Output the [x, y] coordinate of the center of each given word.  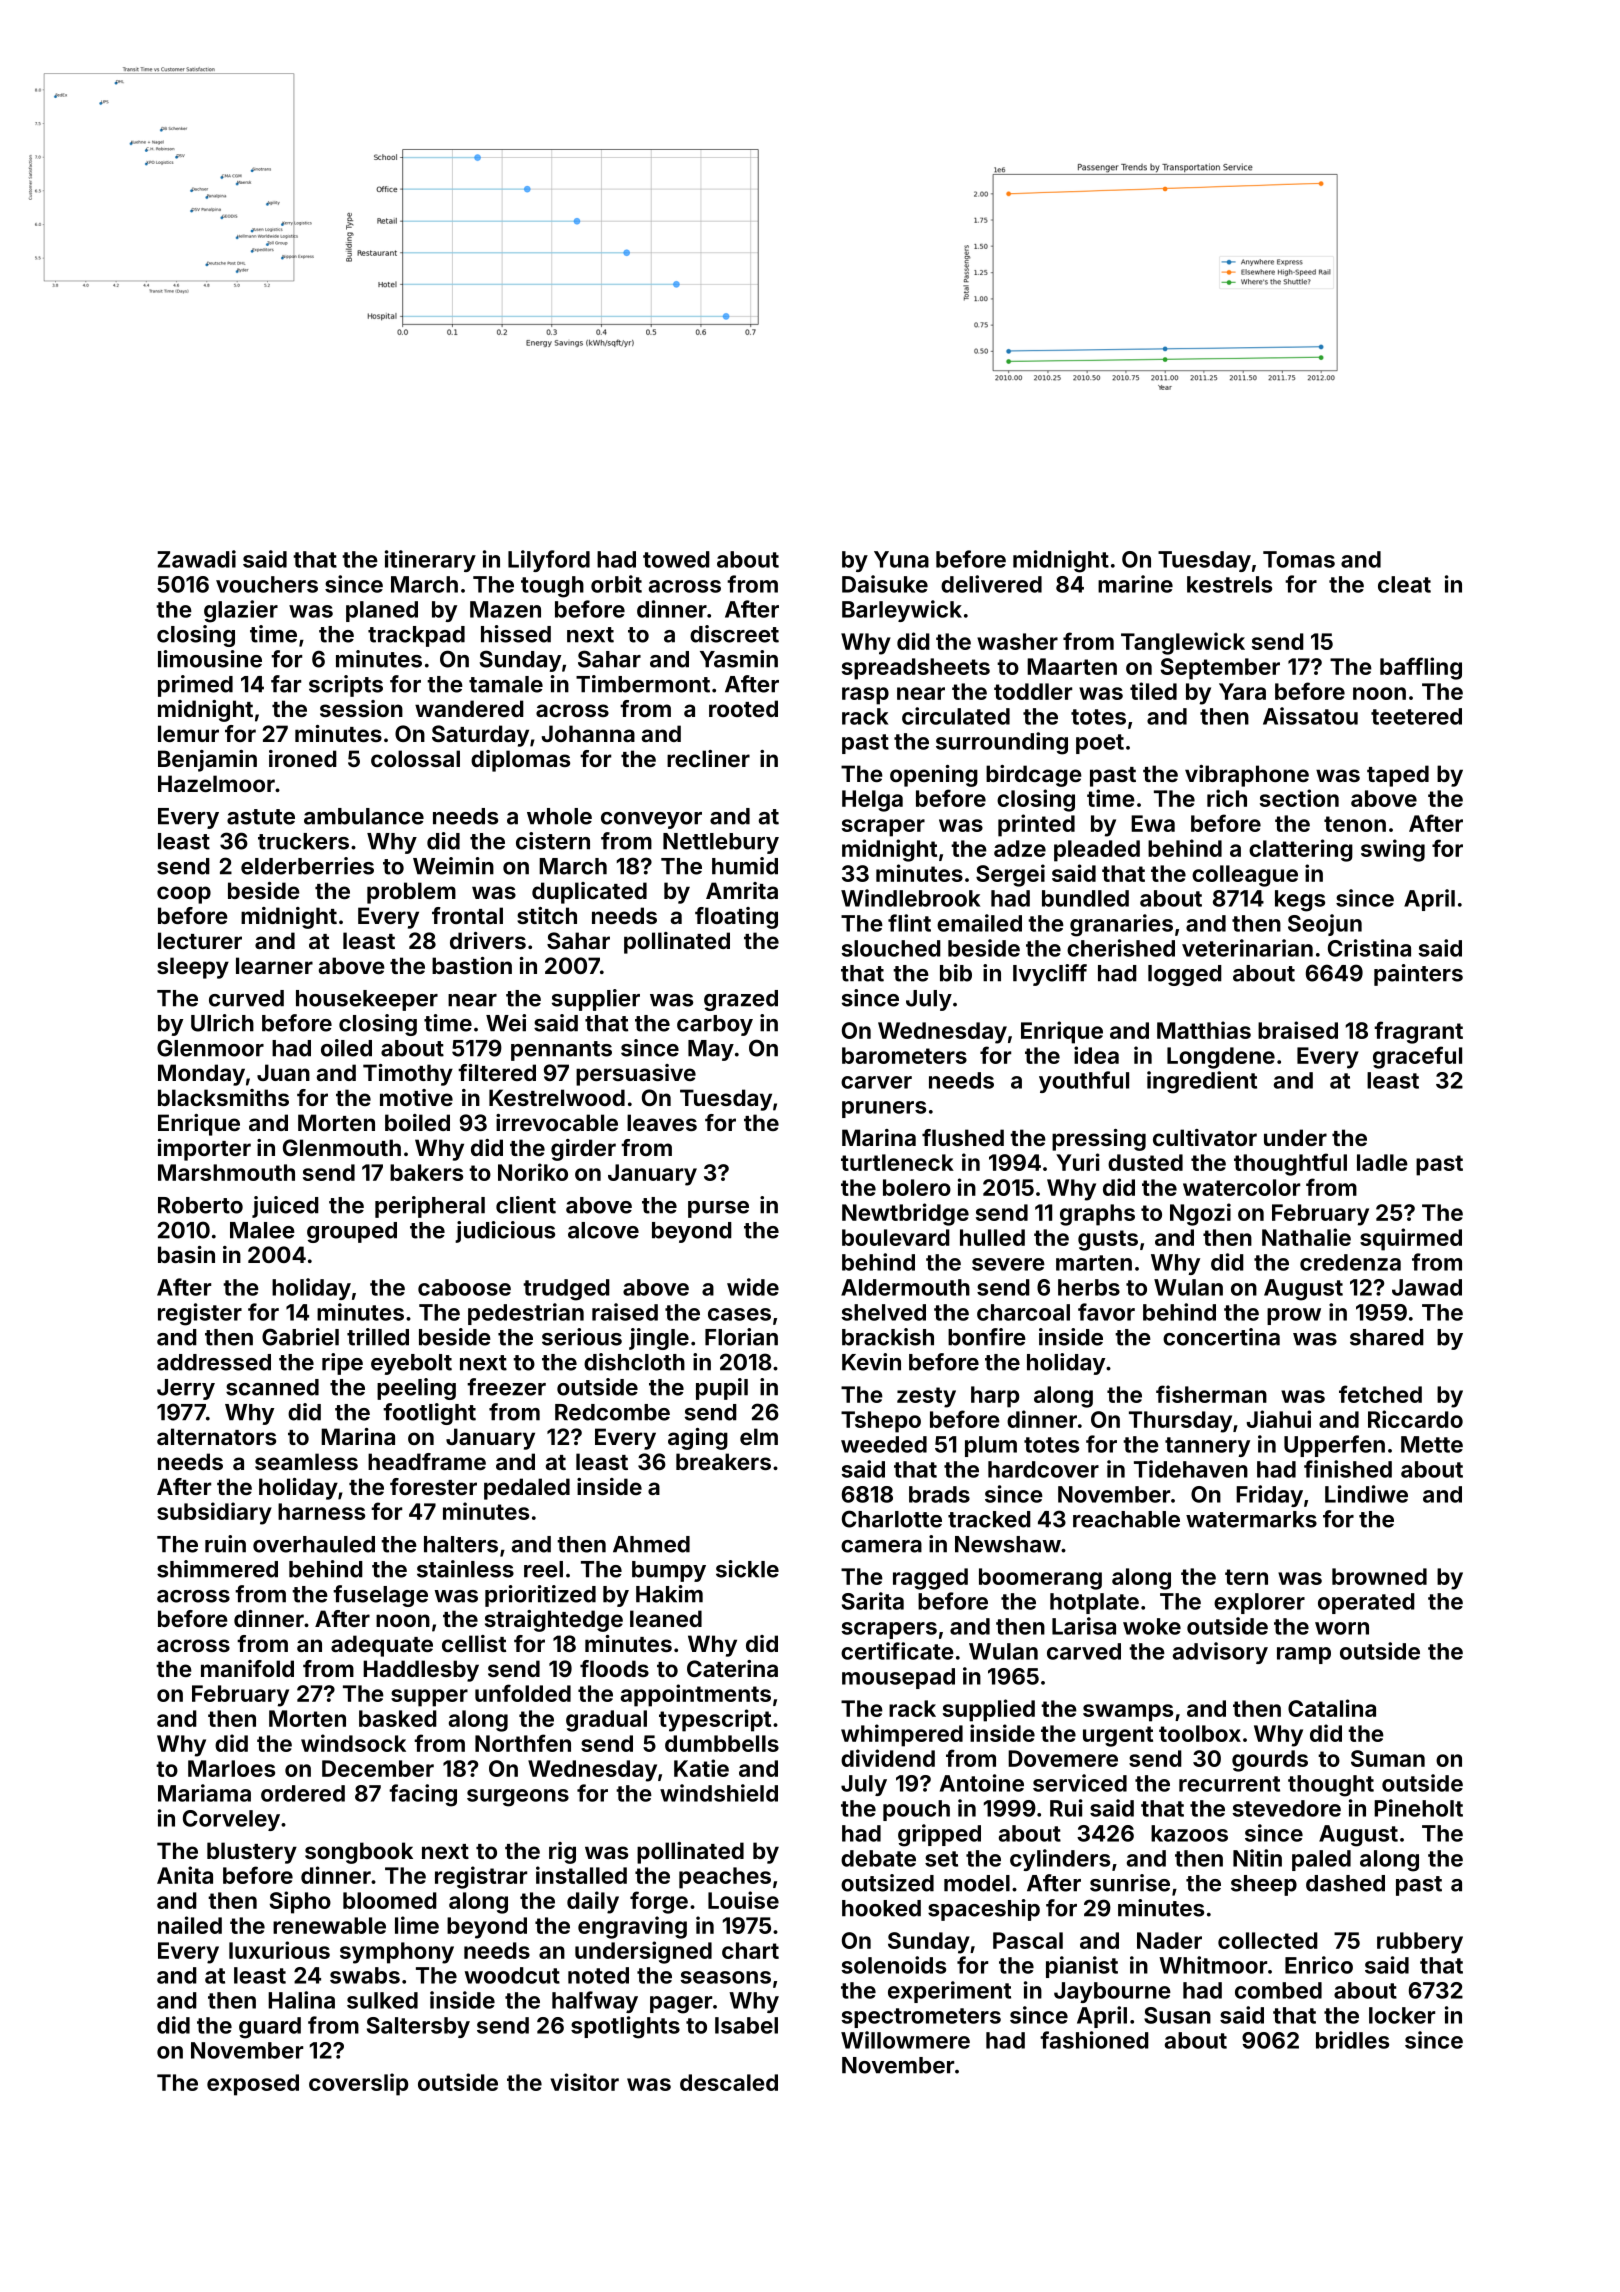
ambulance [364, 816]
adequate [382, 1646]
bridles [1352, 2040]
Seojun [1325, 925]
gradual [606, 1721]
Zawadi [196, 559]
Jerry [186, 1389]
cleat [1404, 584]
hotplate [1094, 1603]
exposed [253, 2085]
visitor [584, 2082]
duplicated [589, 893]
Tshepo [881, 1422]
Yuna [901, 559]
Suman [1388, 1758]
